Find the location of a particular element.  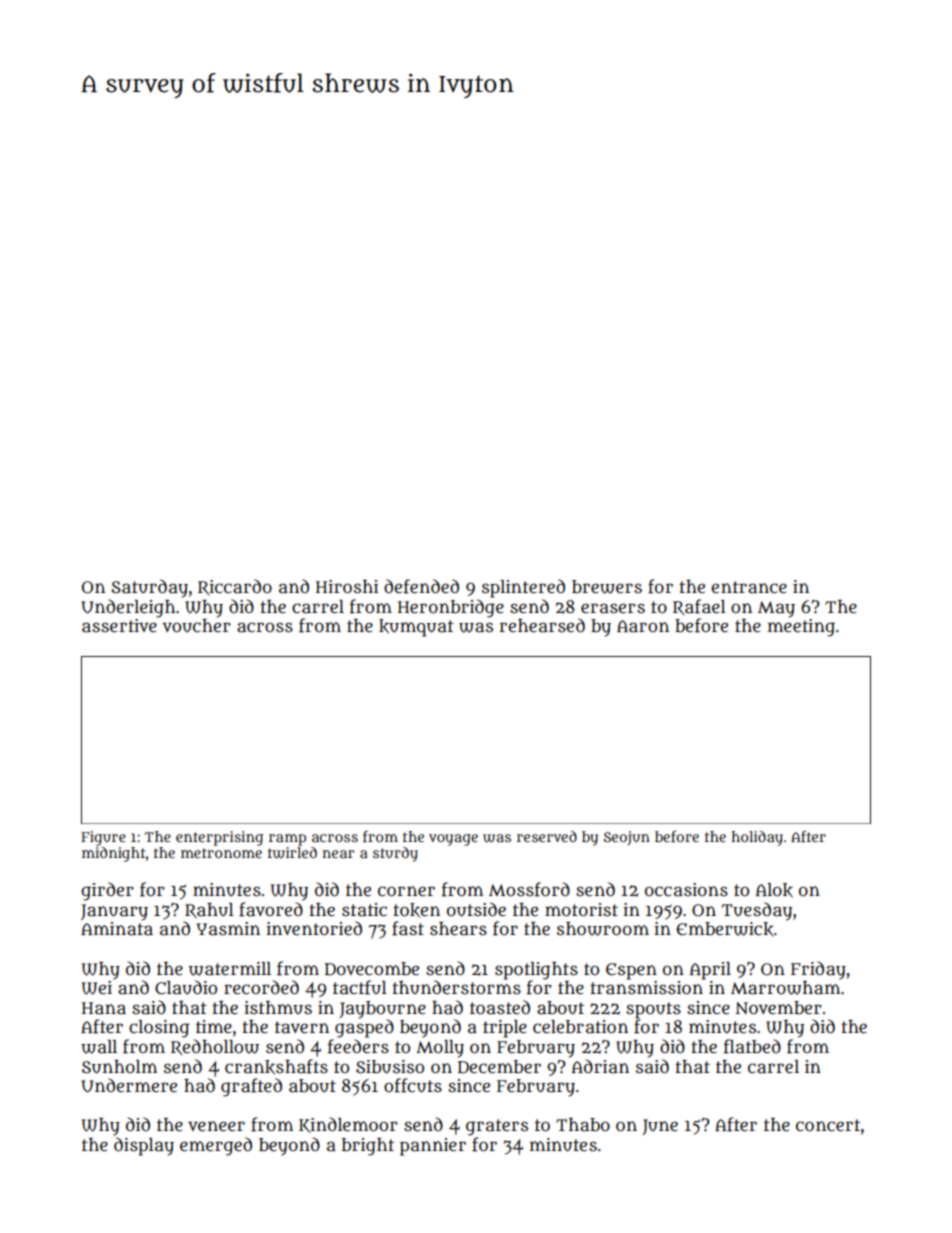

voucher is located at coordinates (196, 626).
